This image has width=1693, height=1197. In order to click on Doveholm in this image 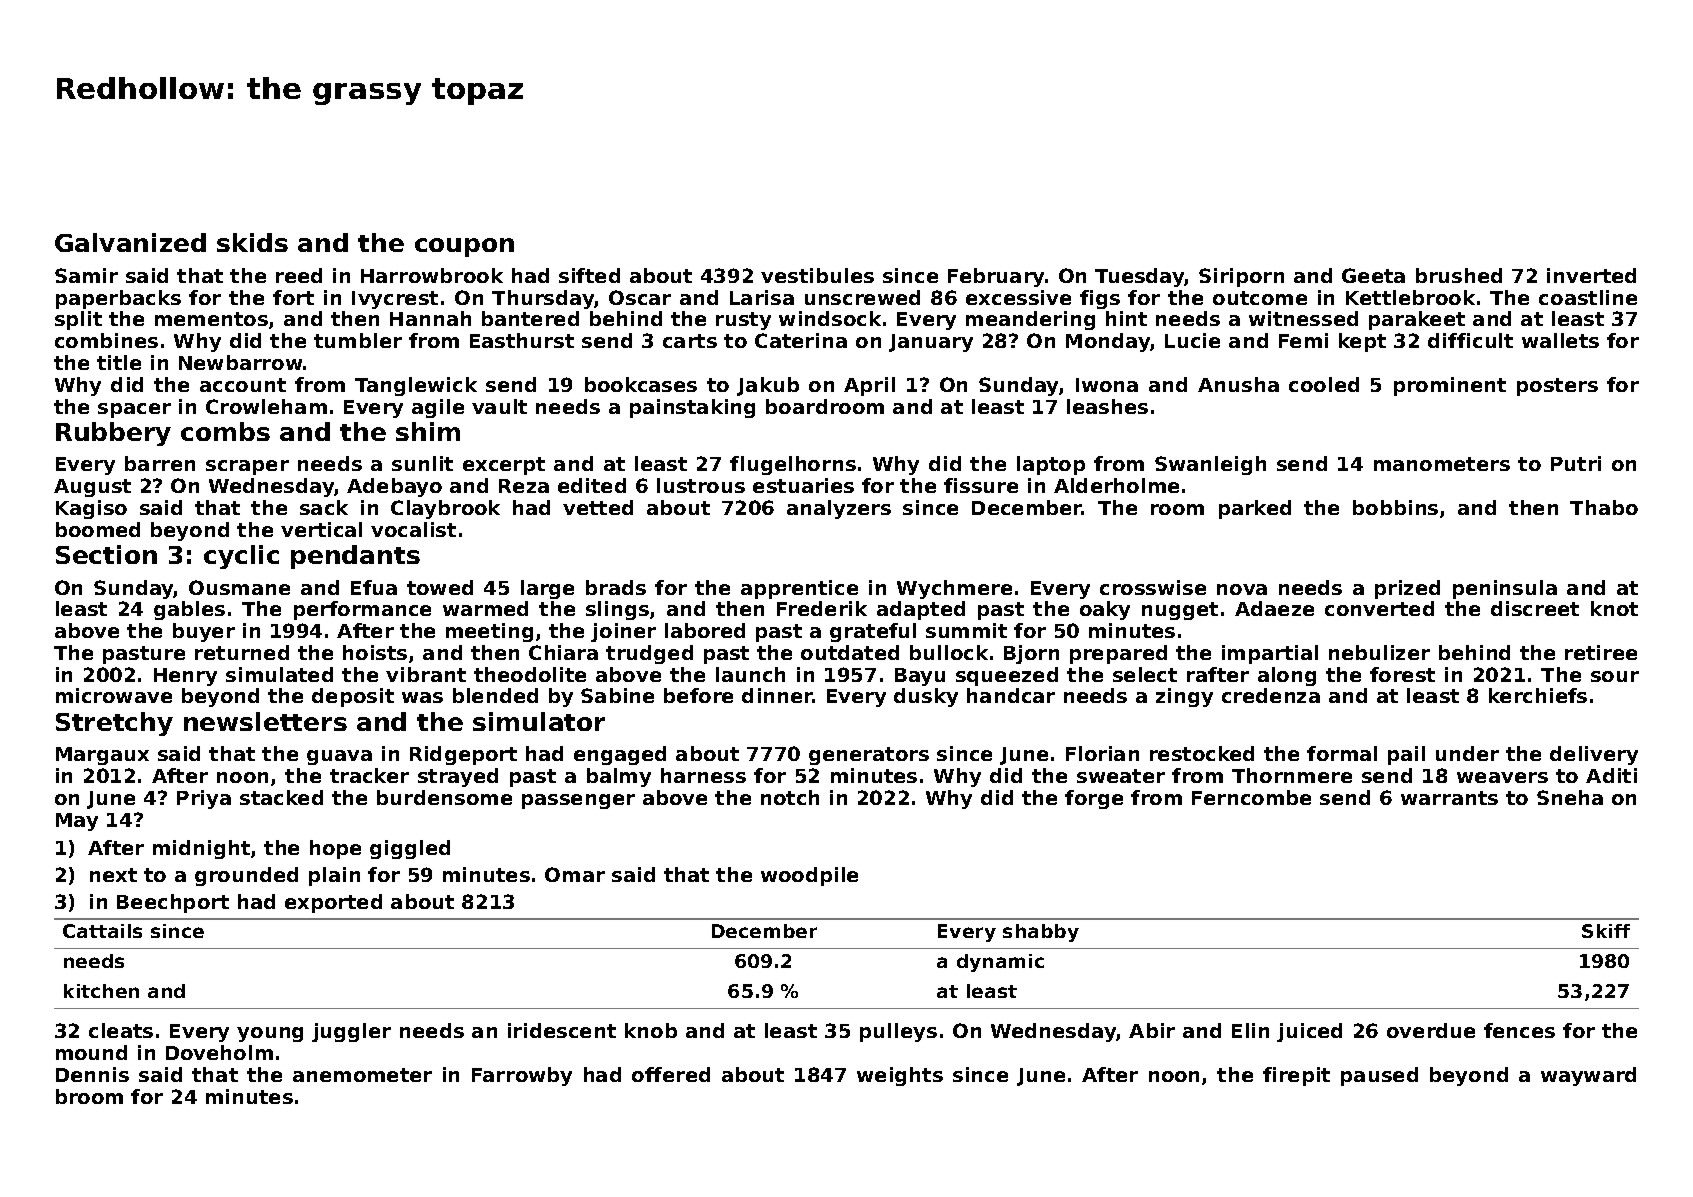, I will do `click(219, 1052)`.
